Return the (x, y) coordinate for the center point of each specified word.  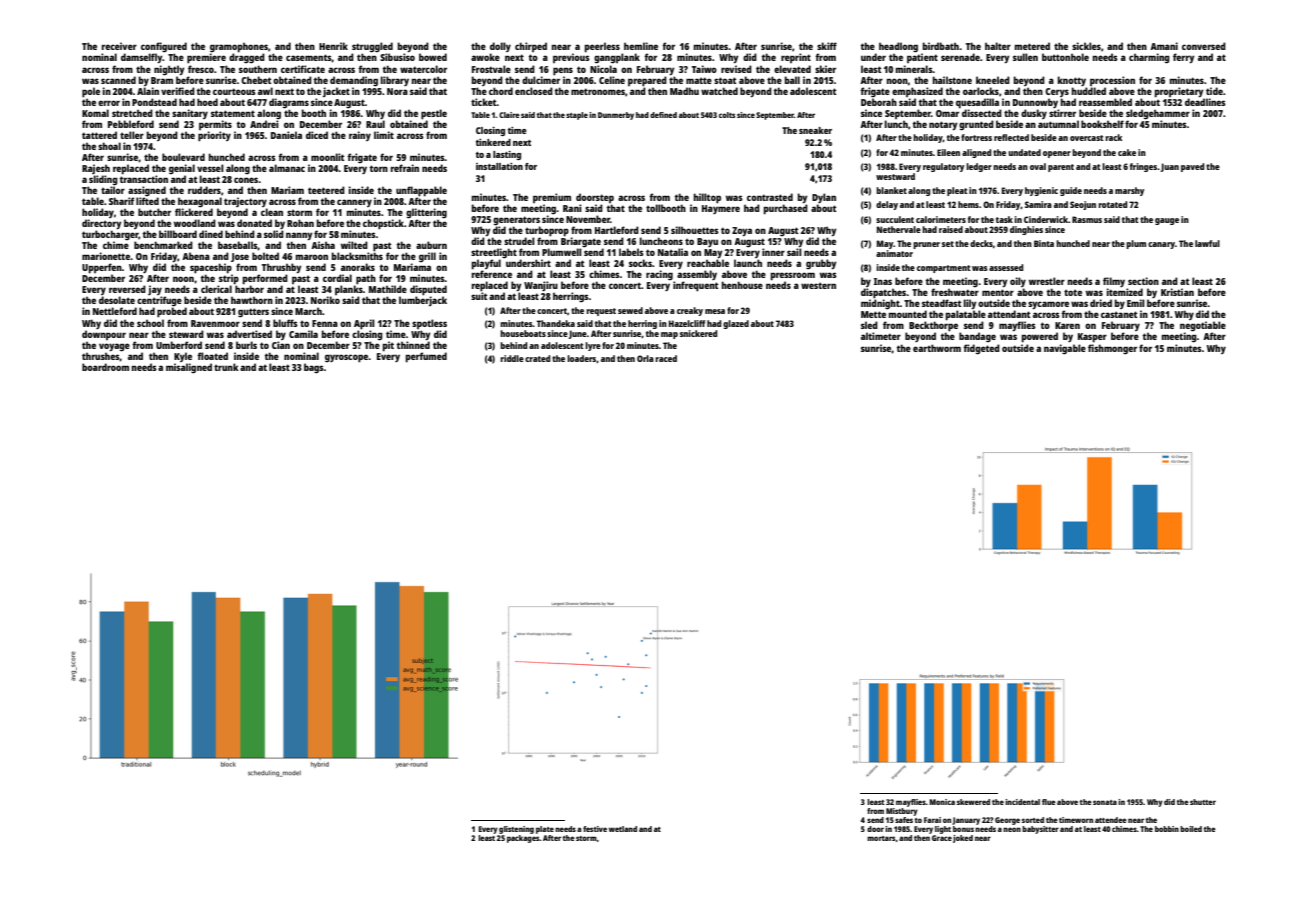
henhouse (742, 285)
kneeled (993, 80)
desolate (117, 300)
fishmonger (1112, 349)
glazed (736, 324)
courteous (234, 91)
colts (727, 115)
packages (523, 839)
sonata (1105, 802)
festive (595, 829)
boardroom (105, 367)
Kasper (1092, 338)
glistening (516, 830)
